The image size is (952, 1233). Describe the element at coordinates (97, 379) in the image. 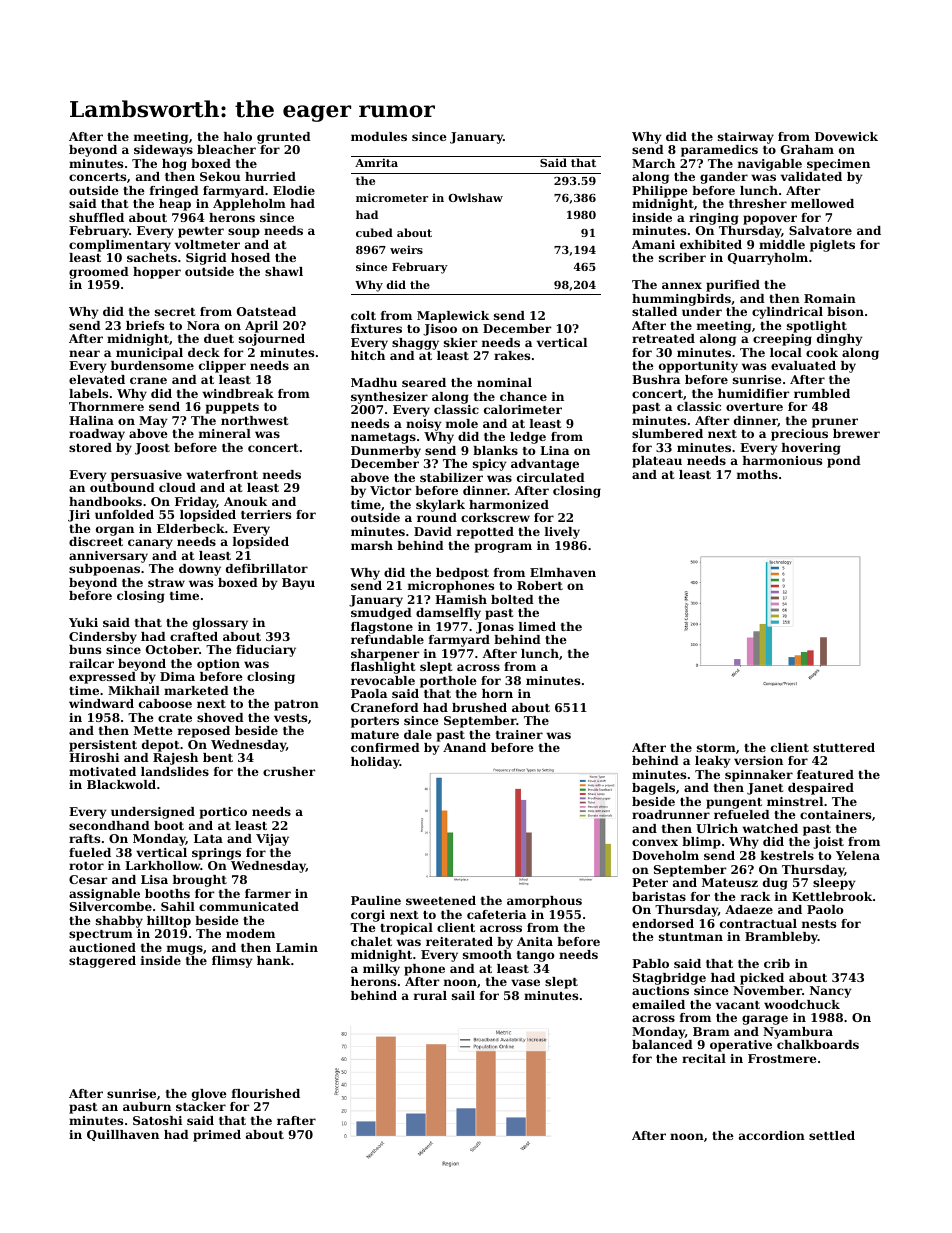

I see `elevated` at that location.
